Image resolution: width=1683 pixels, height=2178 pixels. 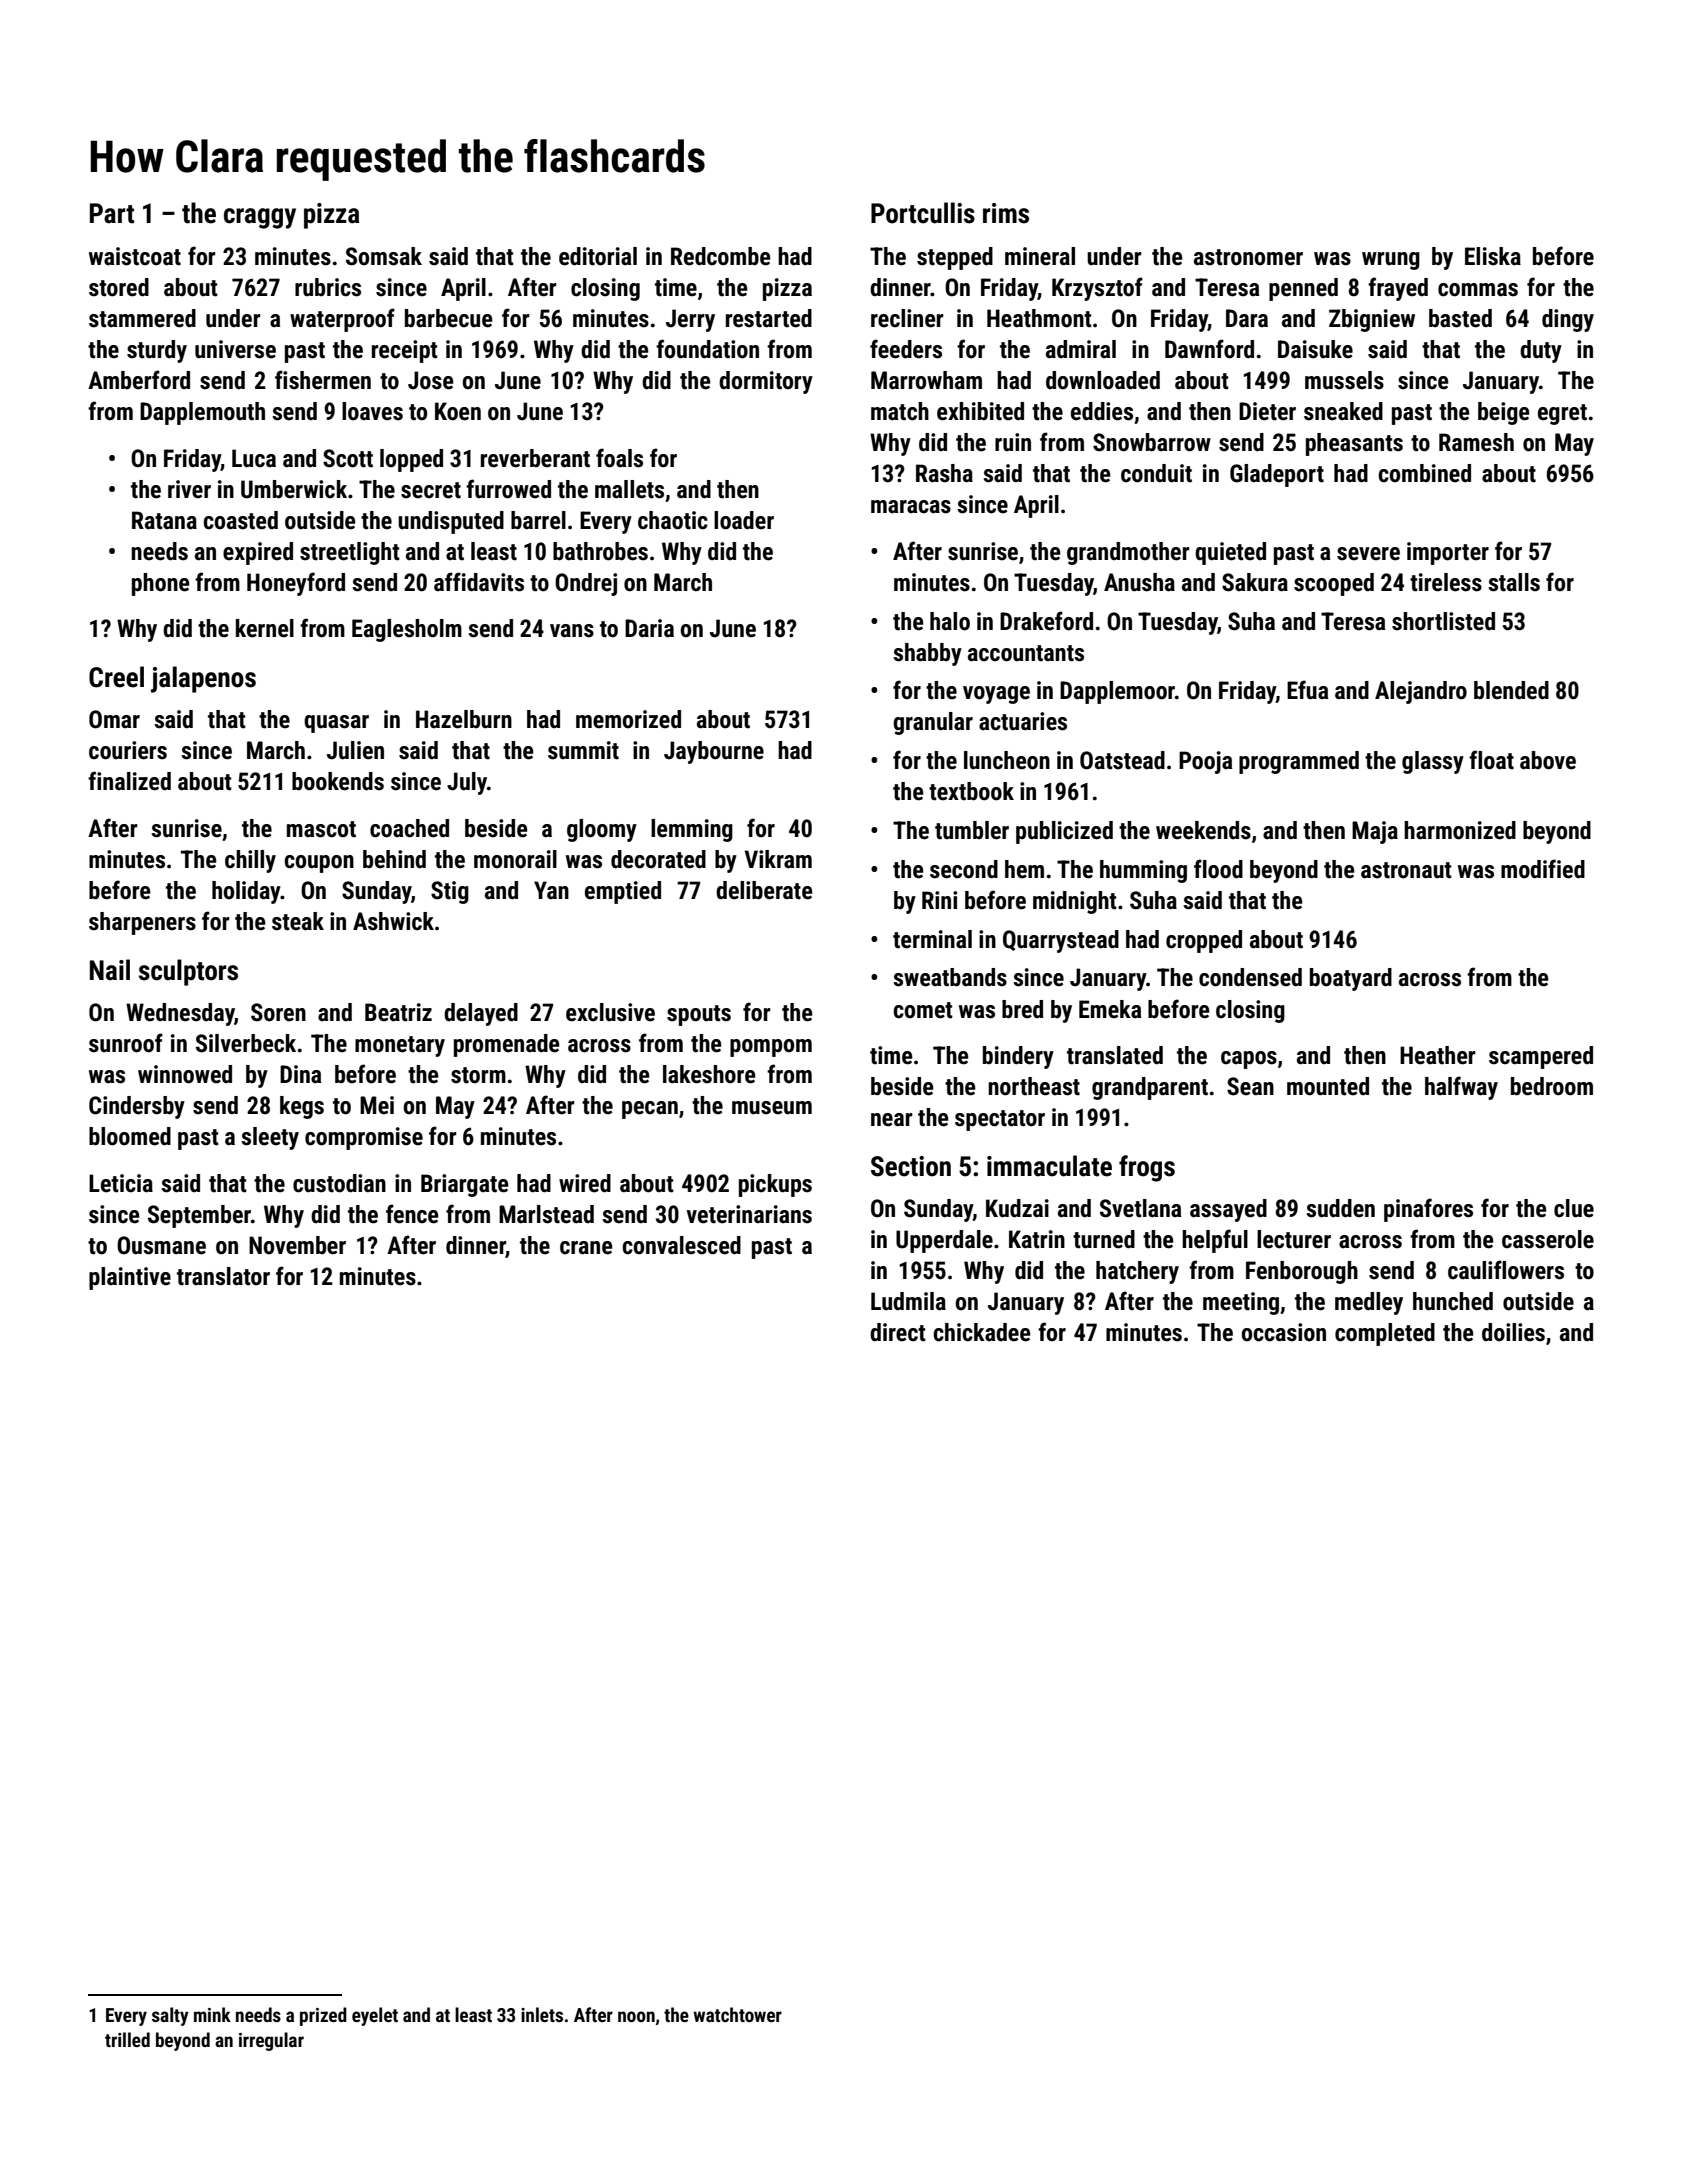 What do you see at coordinates (1006, 213) in the page?
I see `rims` at bounding box center [1006, 213].
